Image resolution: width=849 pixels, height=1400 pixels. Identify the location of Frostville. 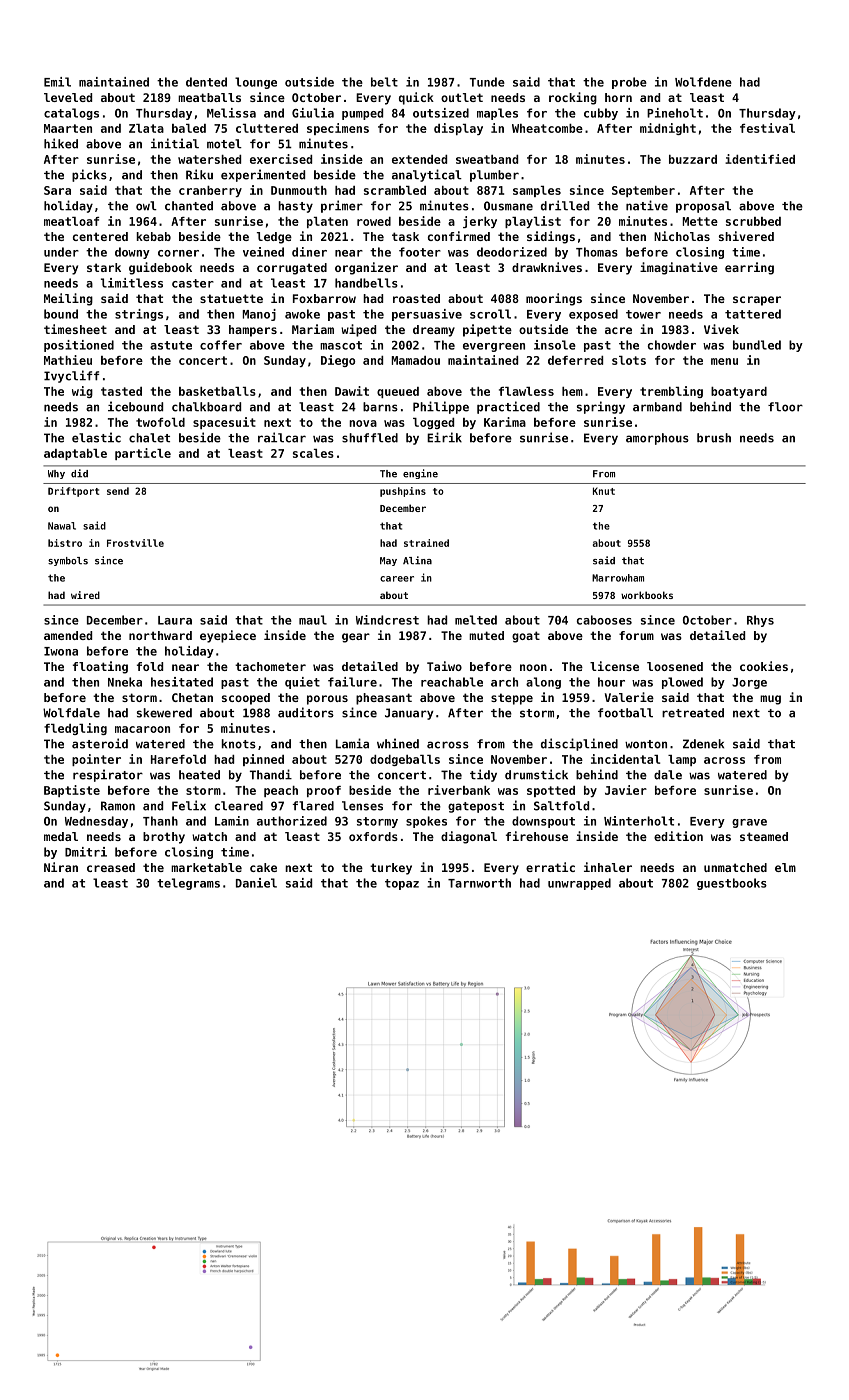
(135, 543).
